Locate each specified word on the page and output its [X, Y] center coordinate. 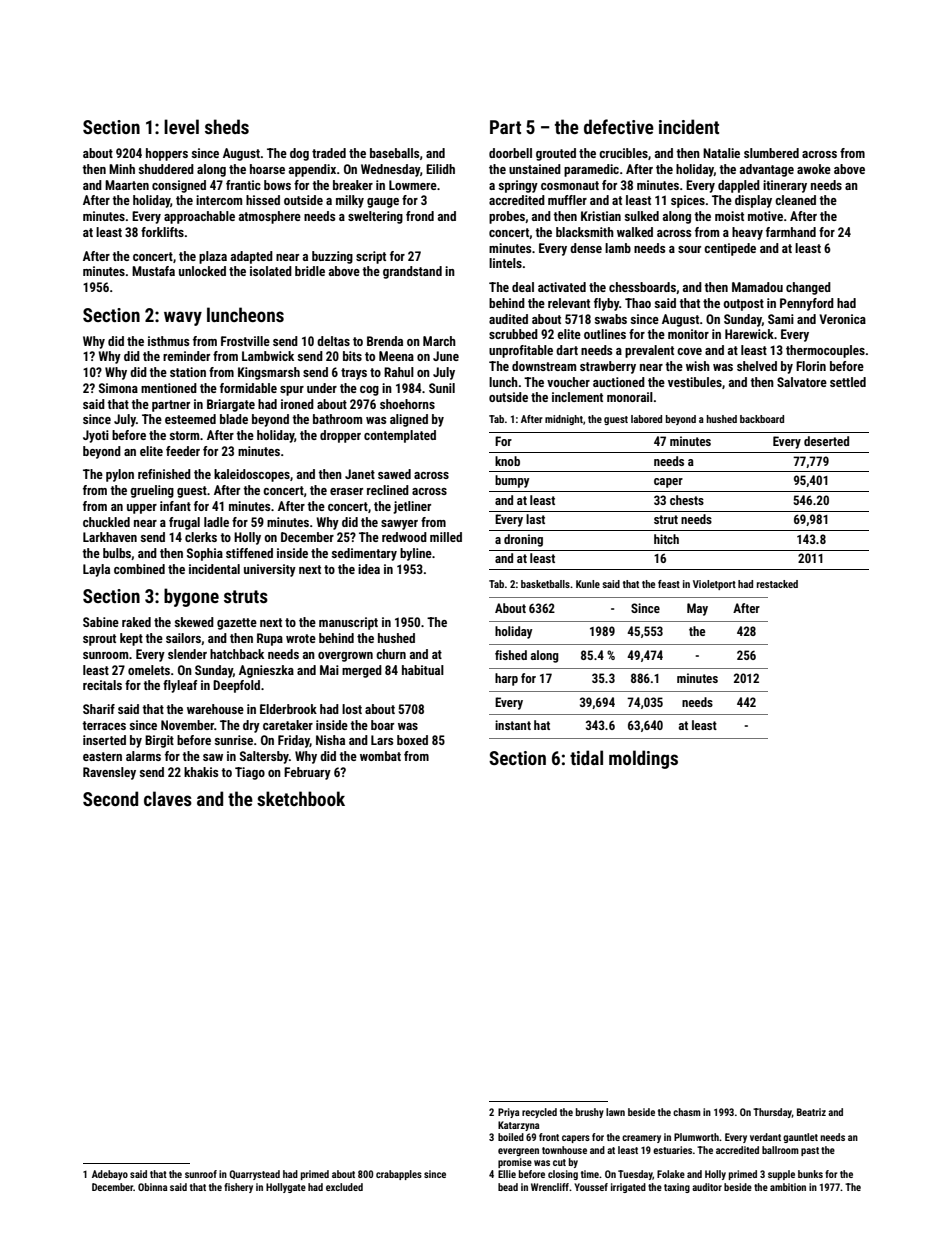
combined [139, 569]
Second [110, 798]
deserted [826, 441]
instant [513, 725]
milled [446, 537]
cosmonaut [570, 185]
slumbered [771, 153]
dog [299, 154]
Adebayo [110, 1175]
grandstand [412, 272]
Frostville [245, 341]
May [697, 609]
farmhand [791, 232]
